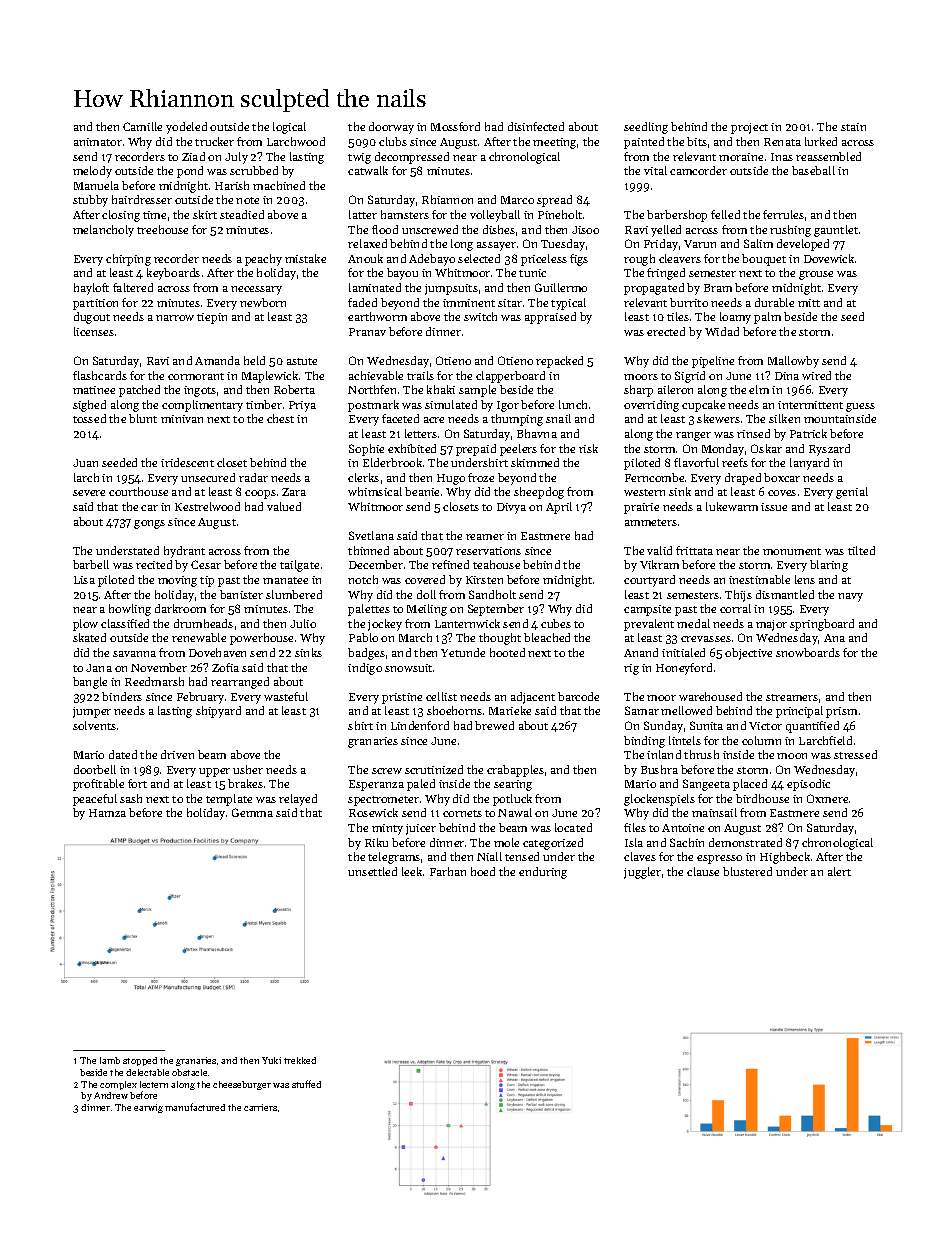  What do you see at coordinates (578, 696) in the screenshot?
I see `barcode` at bounding box center [578, 696].
